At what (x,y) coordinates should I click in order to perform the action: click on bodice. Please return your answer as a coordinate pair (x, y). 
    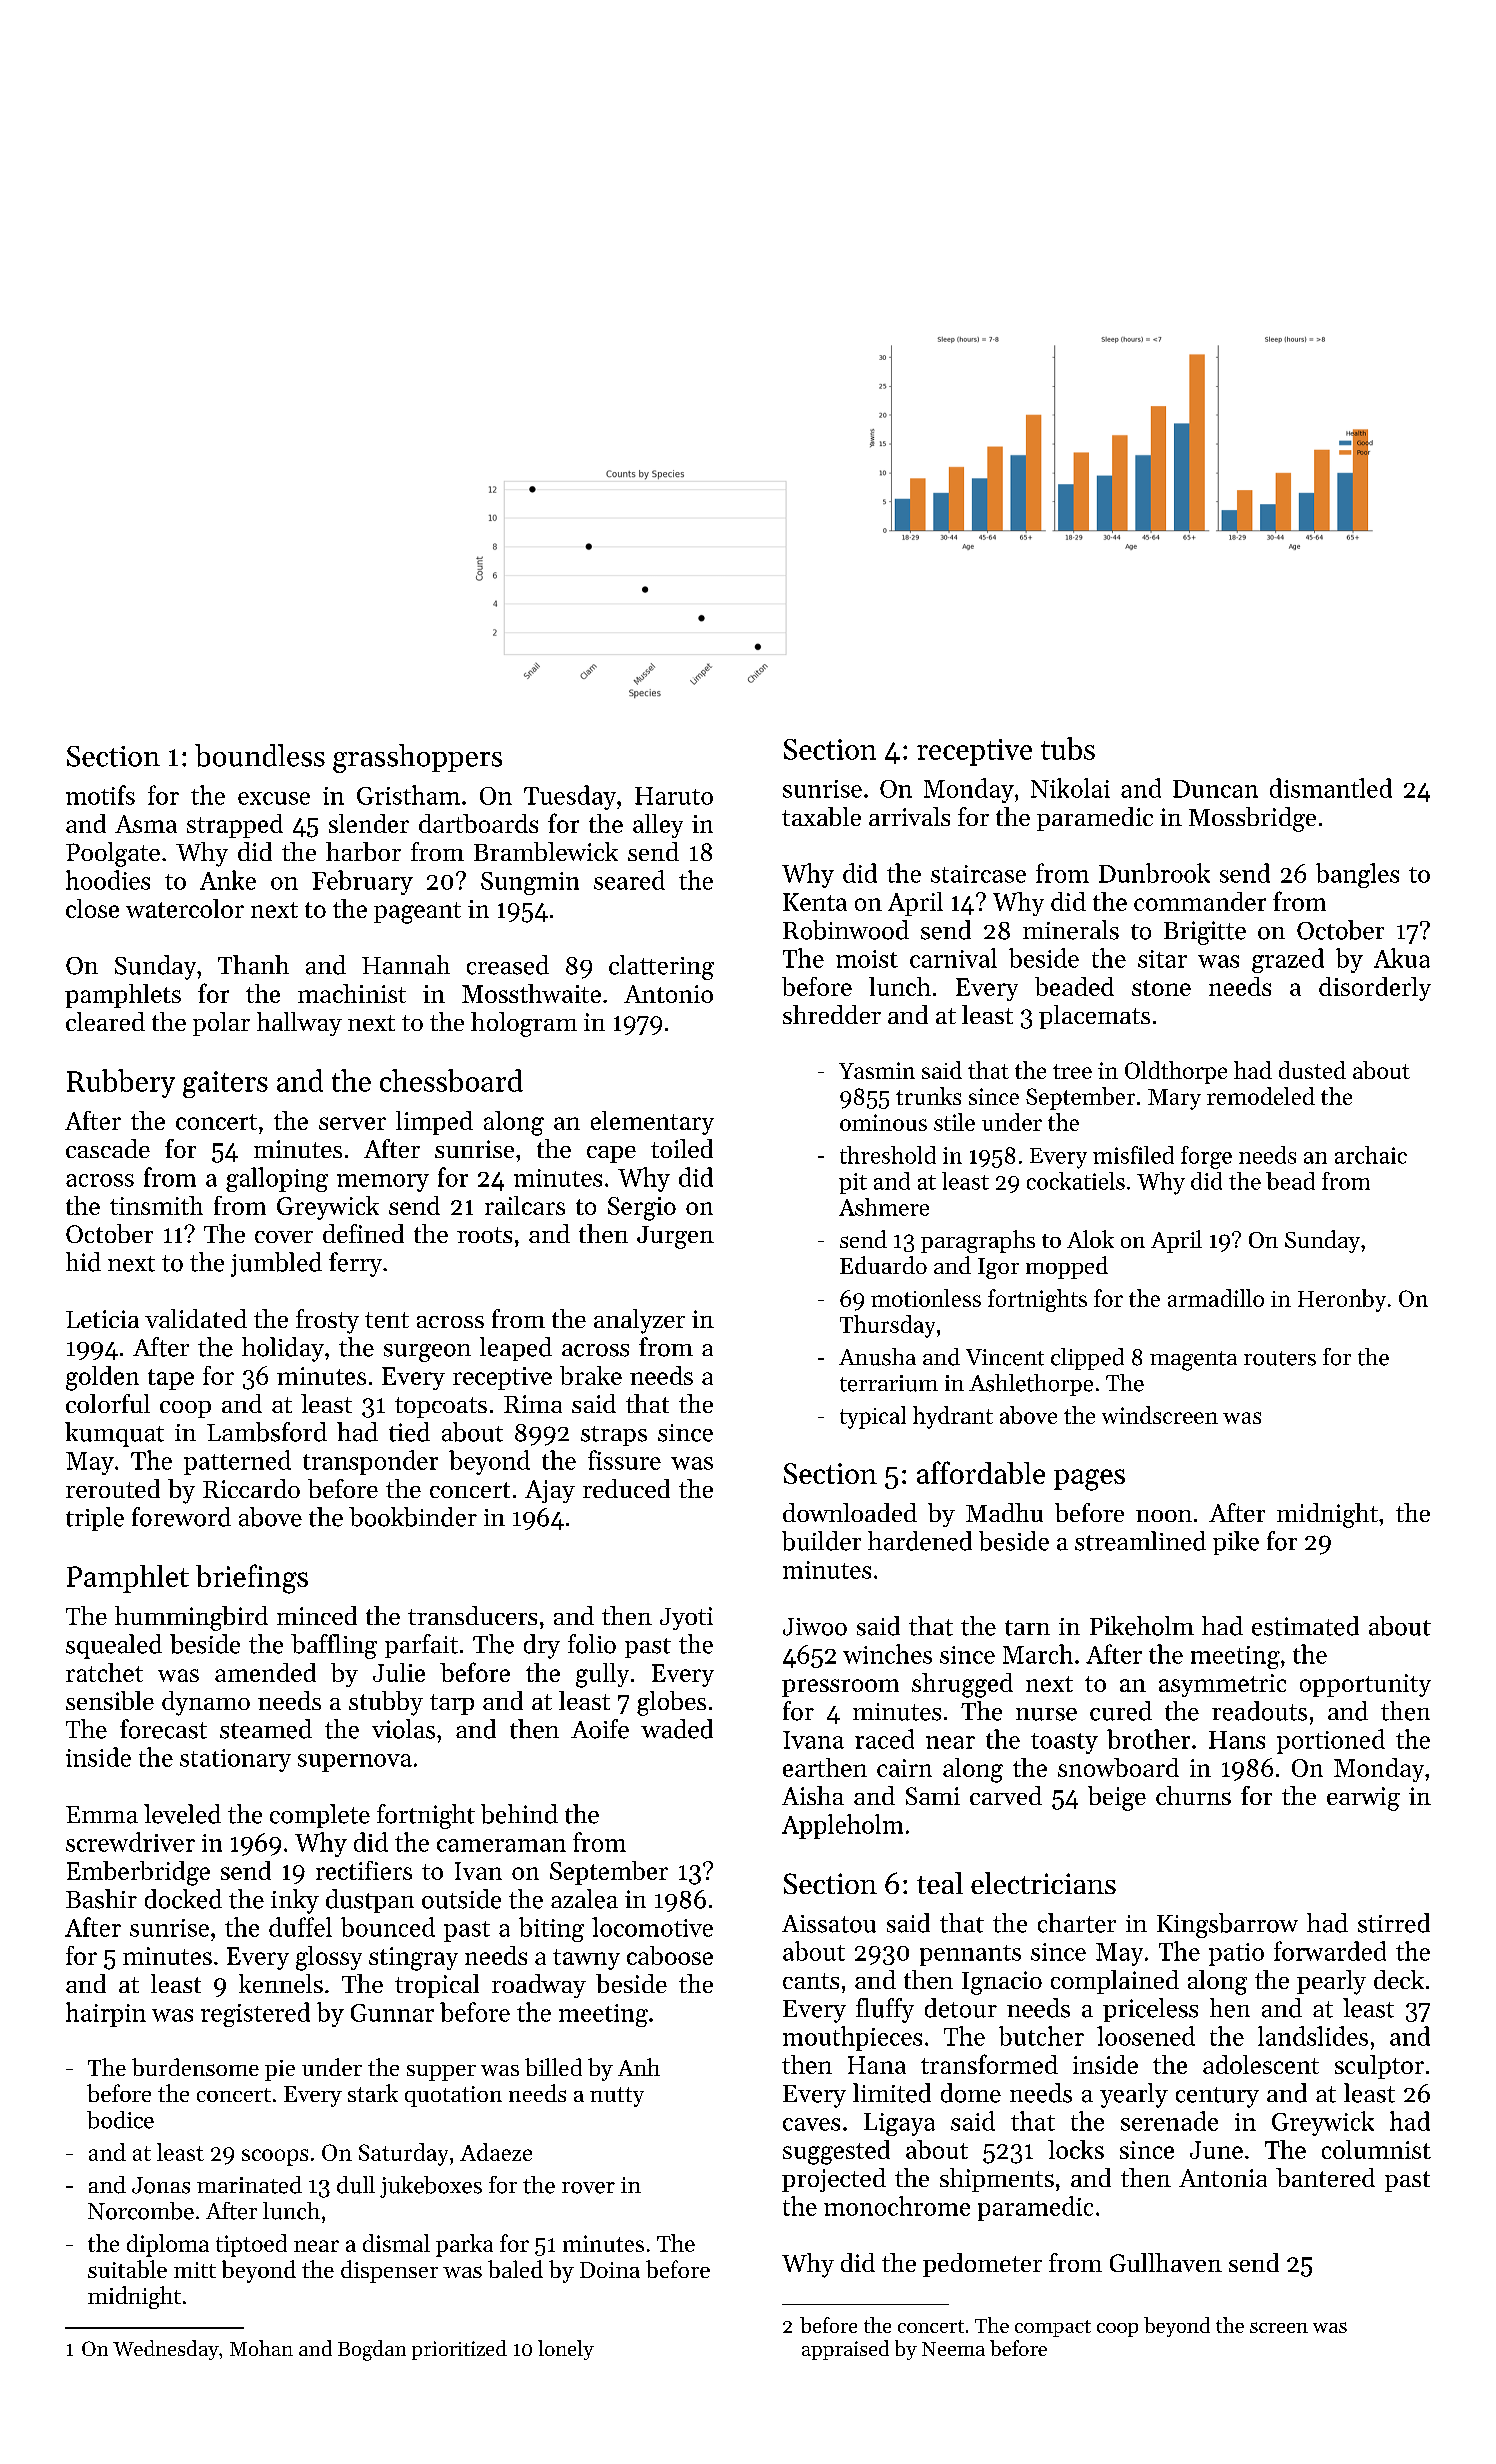
    Looking at the image, I should click on (120, 2120).
